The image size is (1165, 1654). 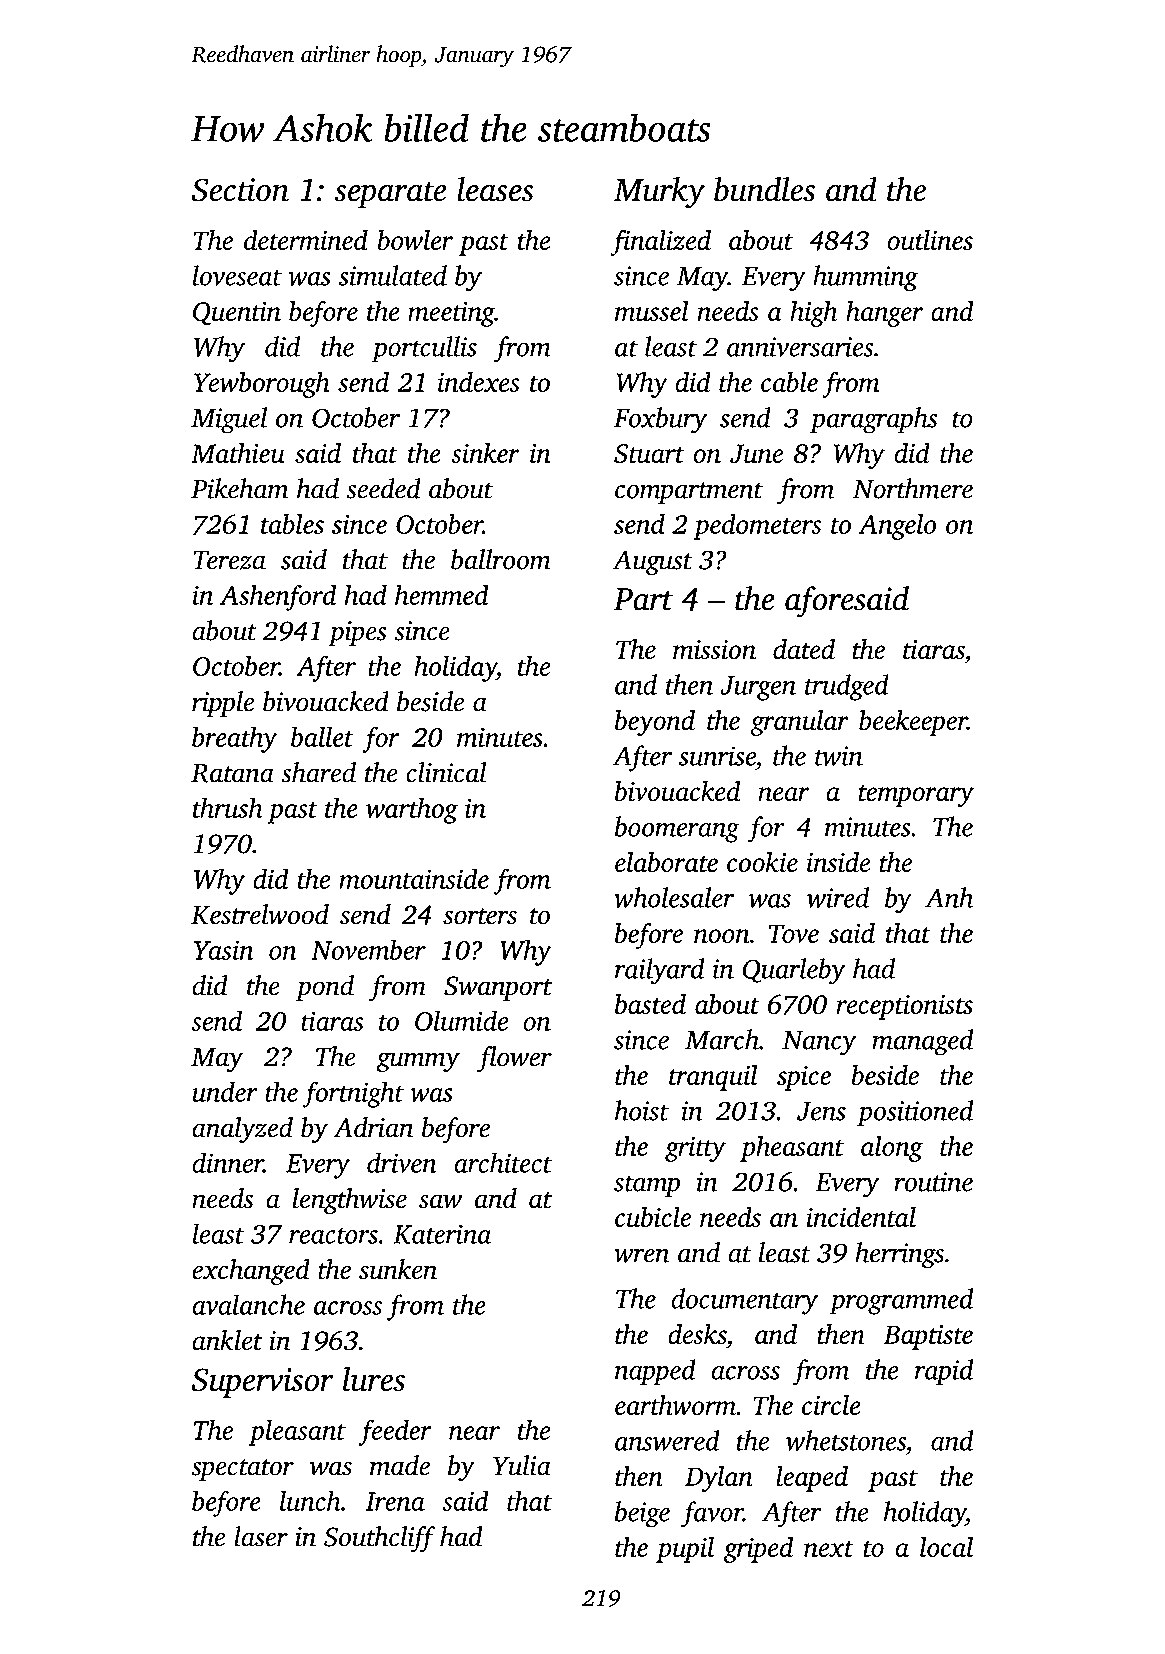 What do you see at coordinates (647, 1186) in the document?
I see `stamp` at bounding box center [647, 1186].
